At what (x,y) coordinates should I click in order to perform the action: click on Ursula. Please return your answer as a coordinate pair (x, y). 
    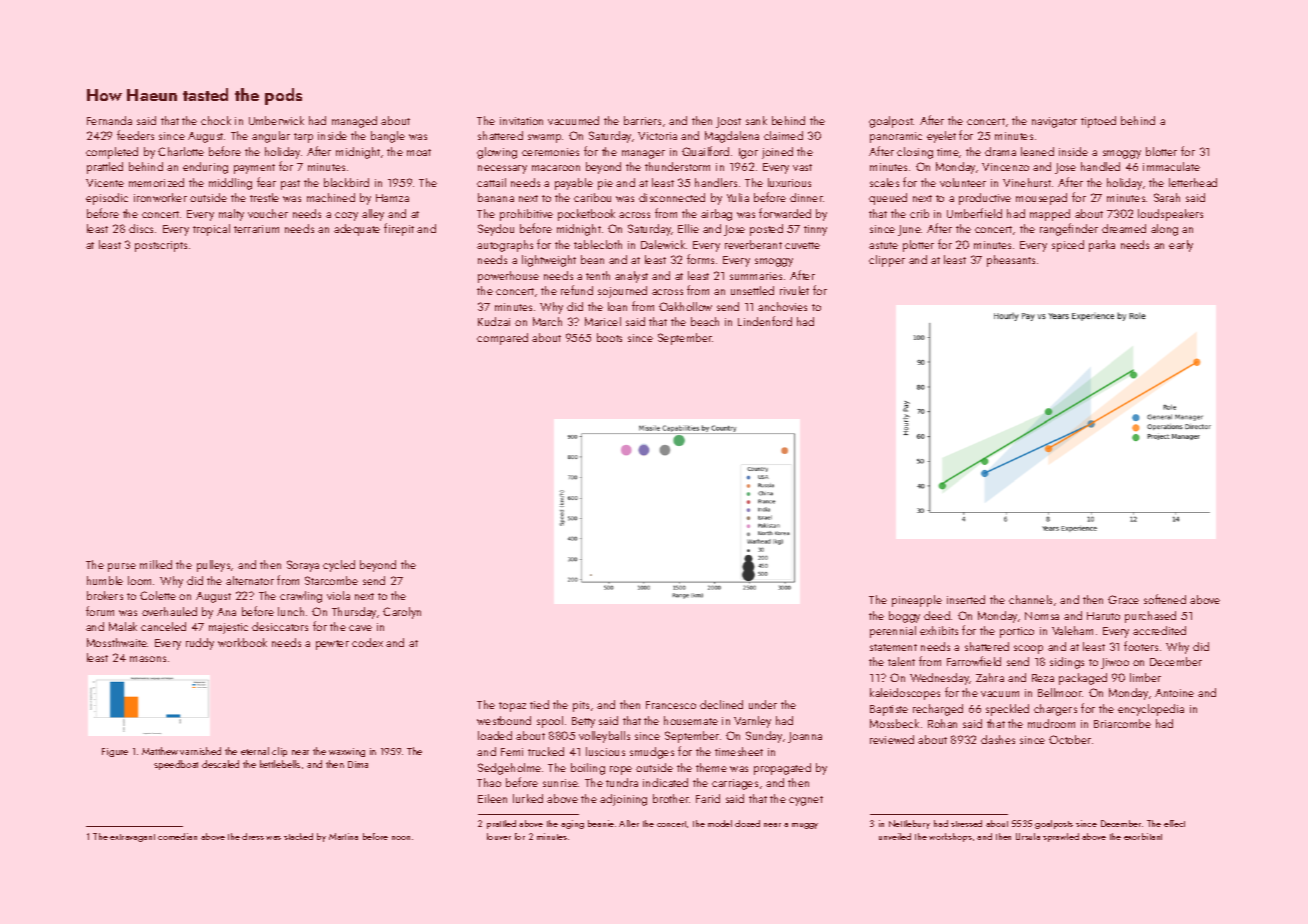
    Looking at the image, I should click on (1028, 836).
